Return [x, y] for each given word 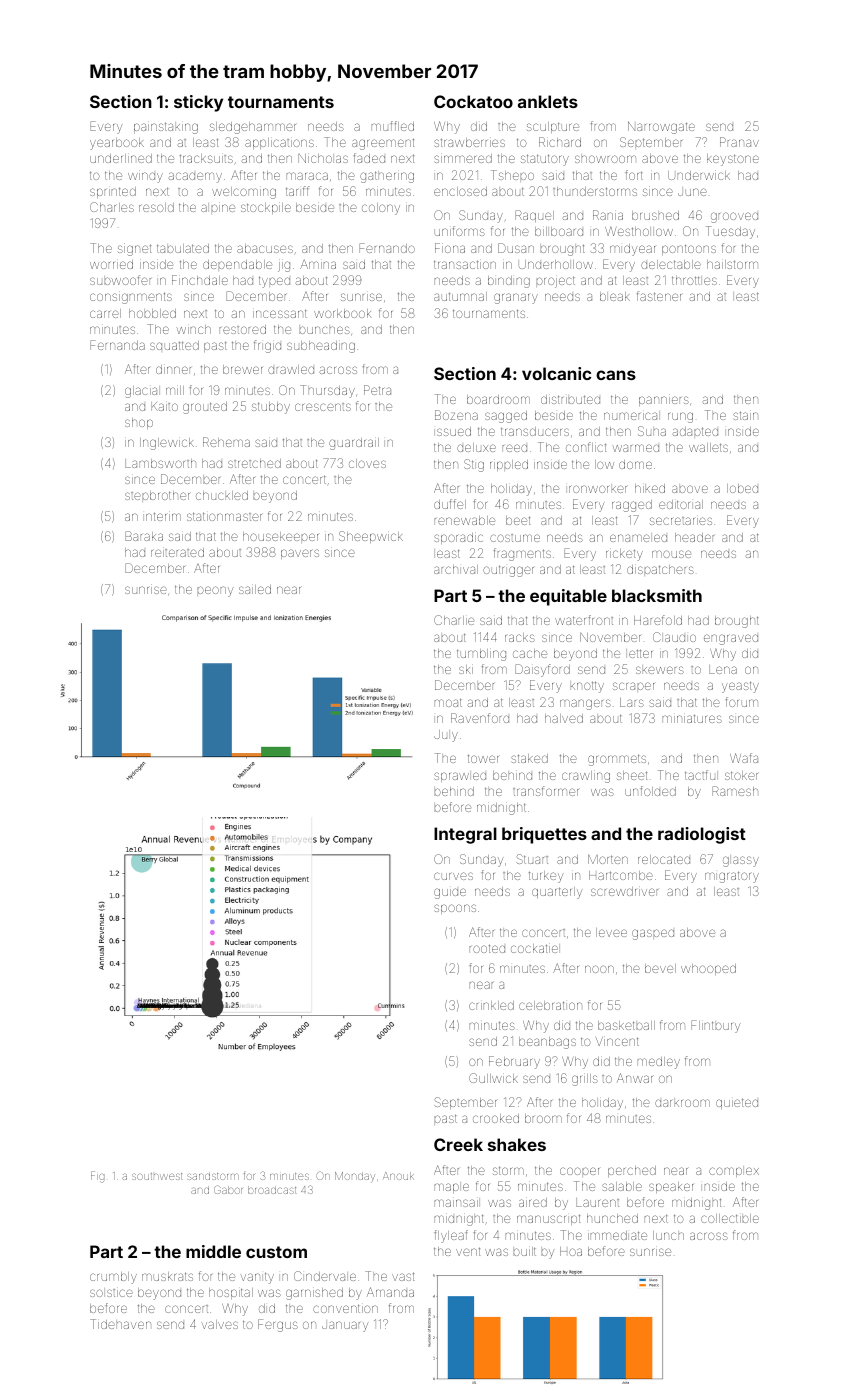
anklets [548, 101]
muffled [393, 126]
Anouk [398, 1176]
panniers [664, 401]
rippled [509, 465]
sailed [255, 589]
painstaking [166, 128]
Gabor [228, 1189]
